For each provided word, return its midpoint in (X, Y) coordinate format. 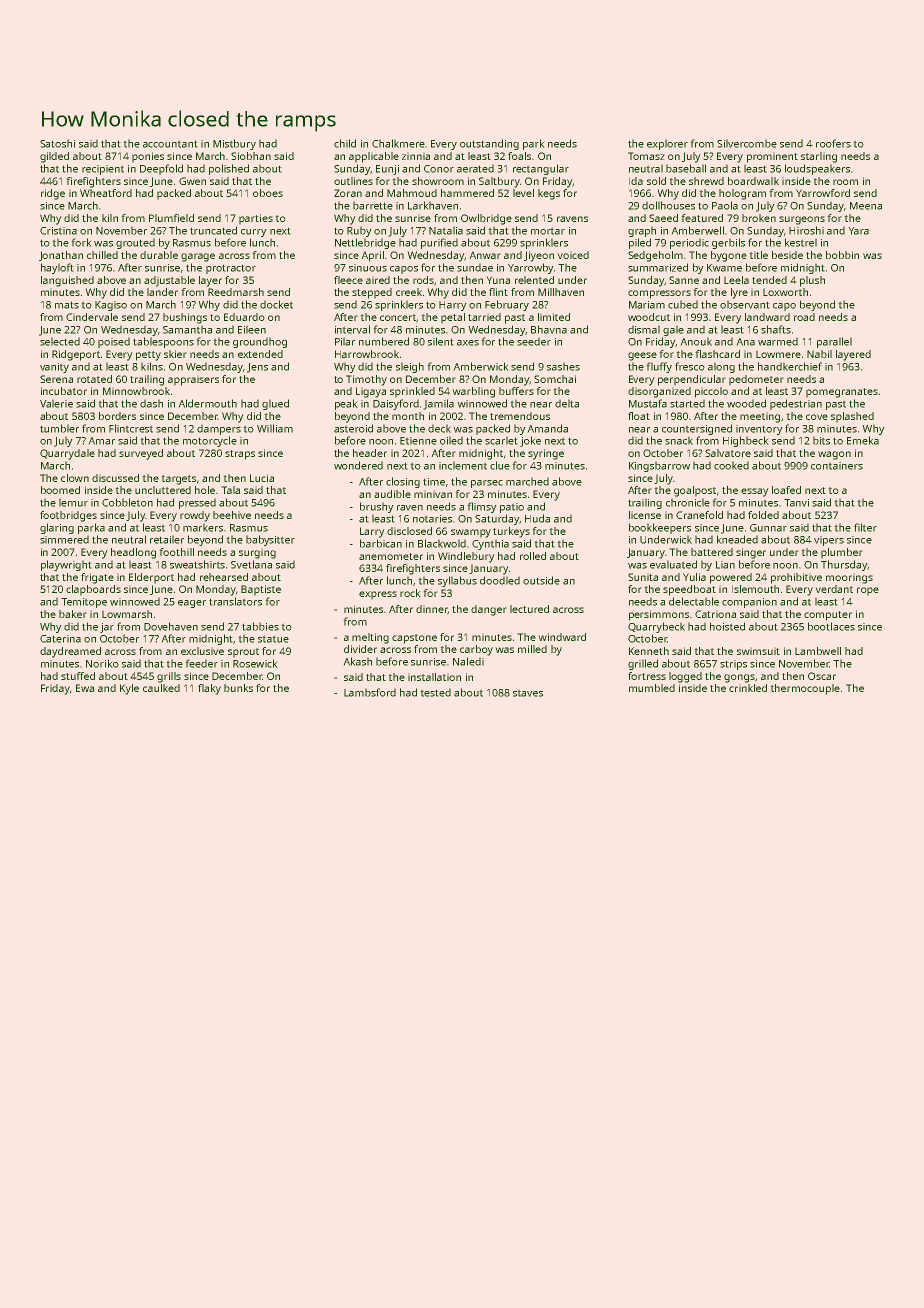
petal (453, 318)
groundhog (260, 342)
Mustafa (648, 403)
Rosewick (255, 663)
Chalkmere (398, 143)
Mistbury (234, 144)
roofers (833, 143)
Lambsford (370, 692)
